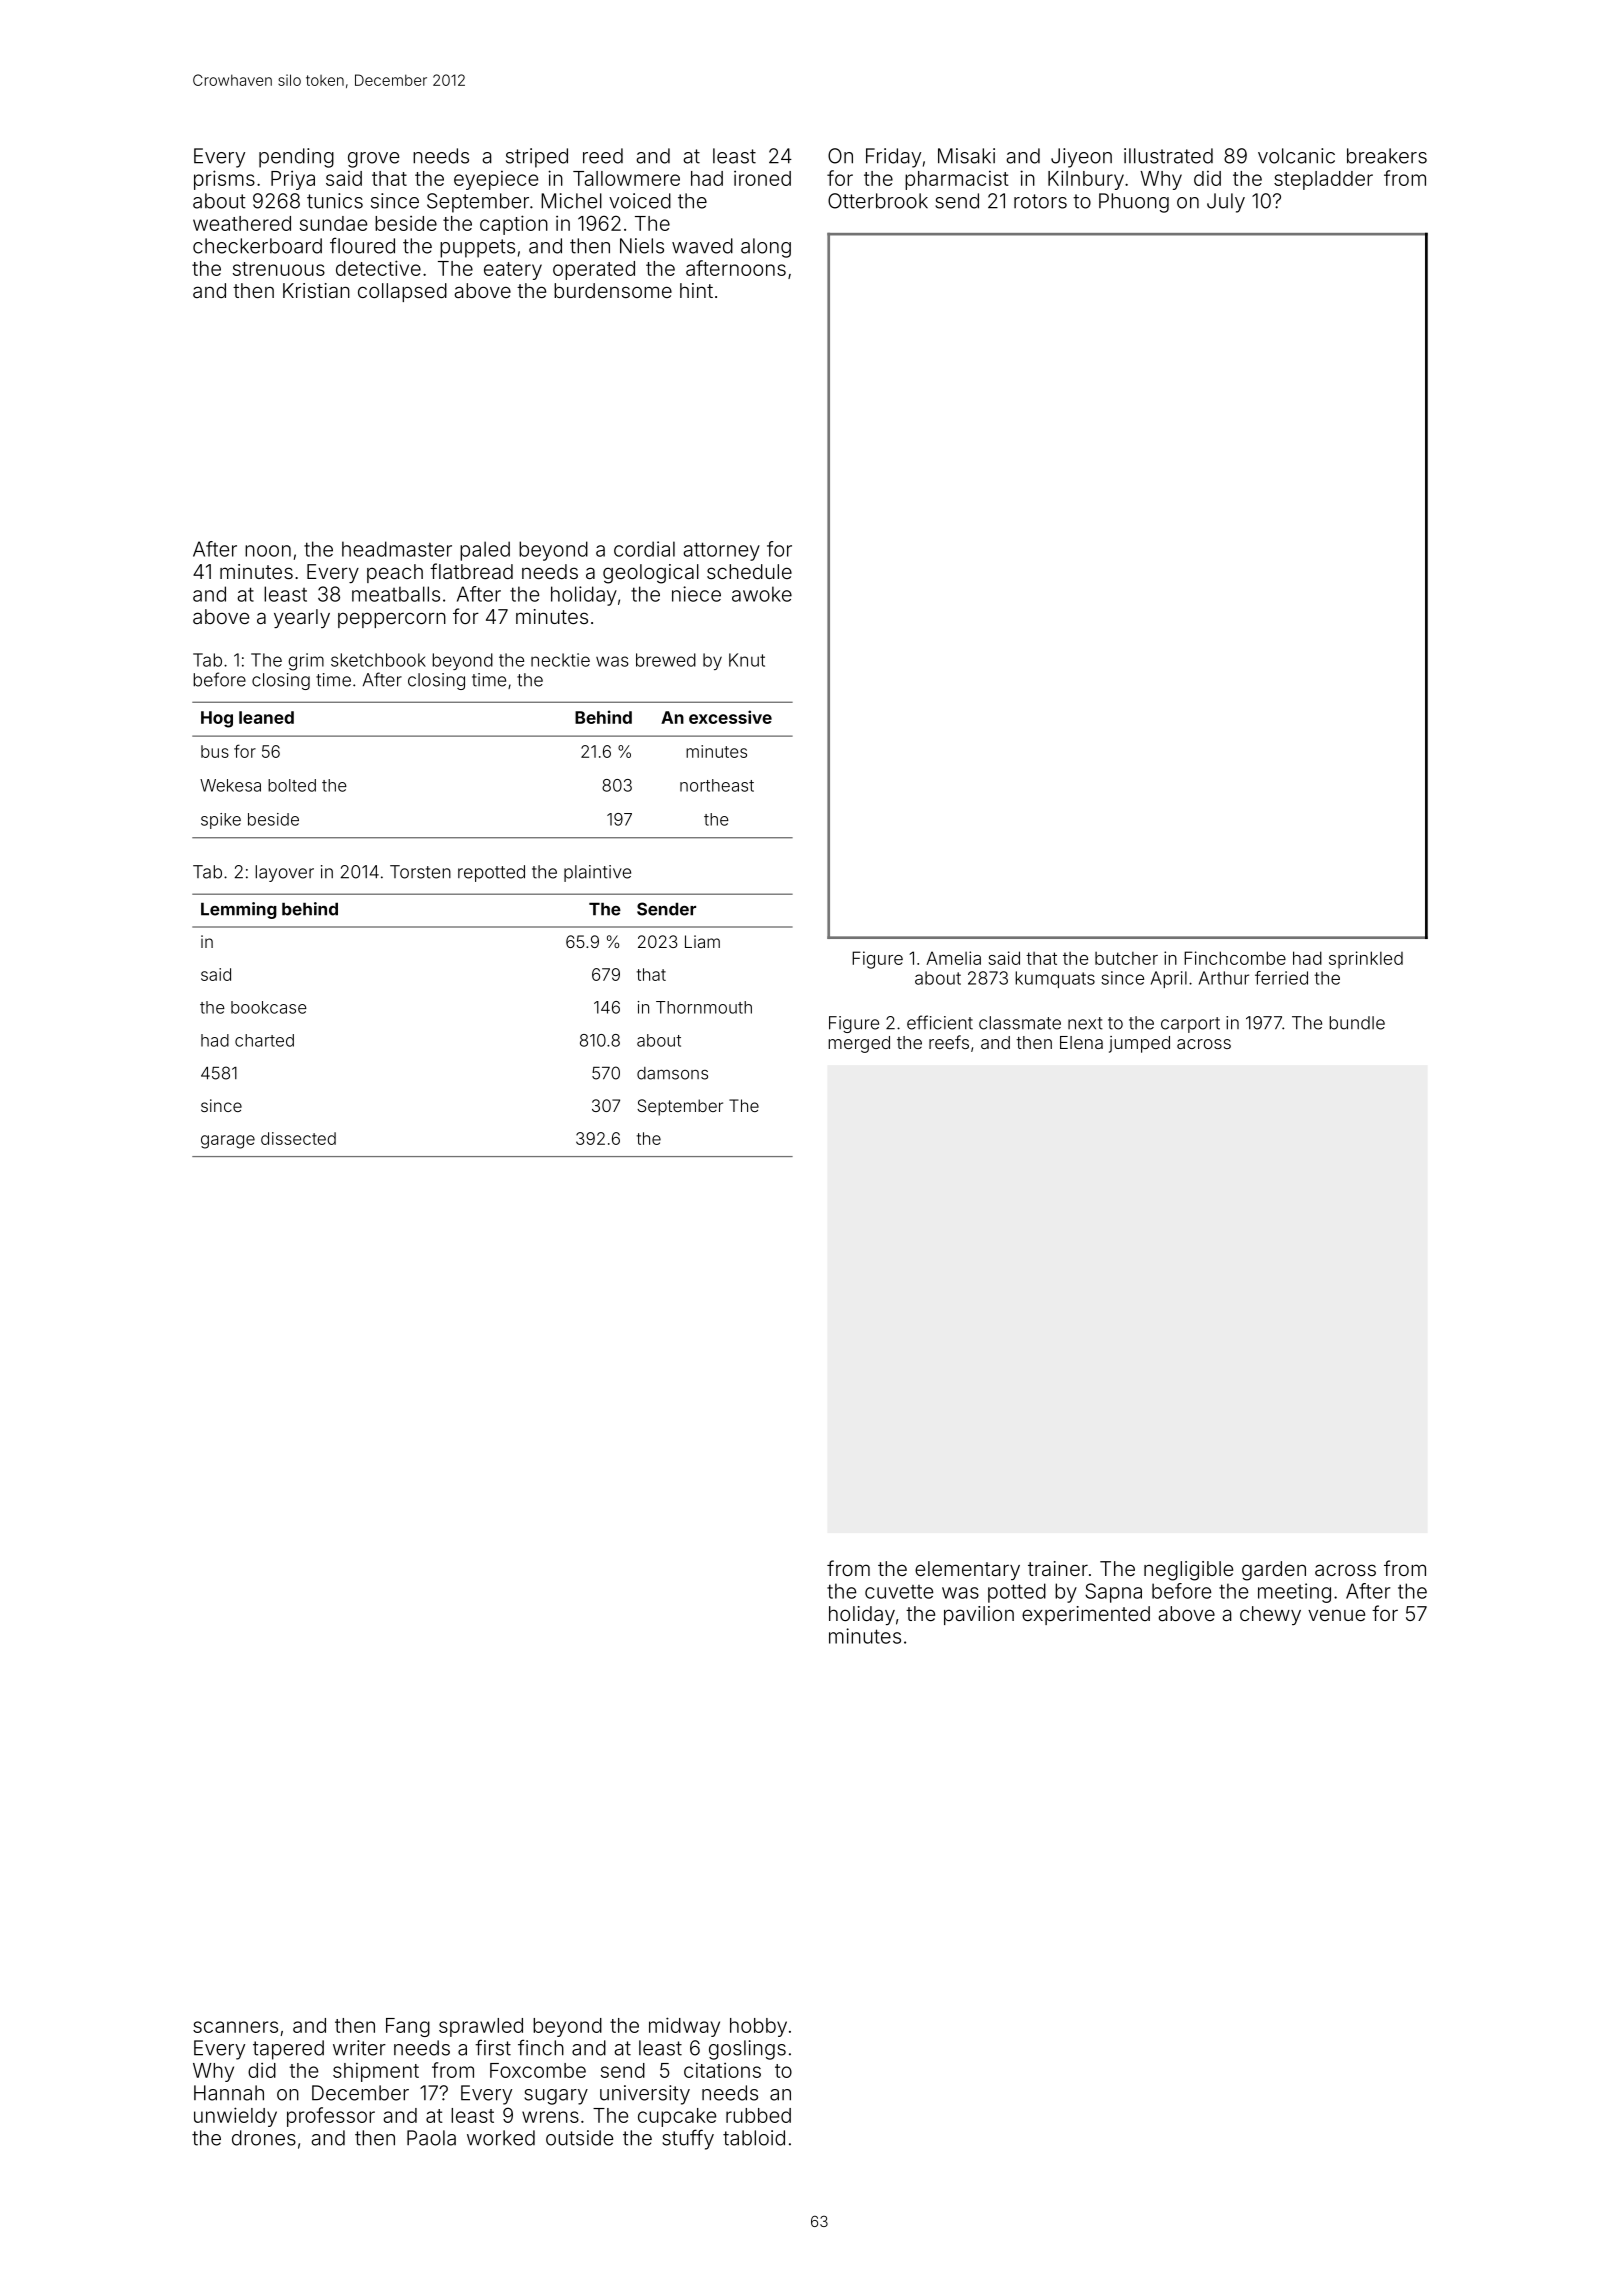 The image size is (1620, 2292). I want to click on experimented, so click(1086, 1615).
